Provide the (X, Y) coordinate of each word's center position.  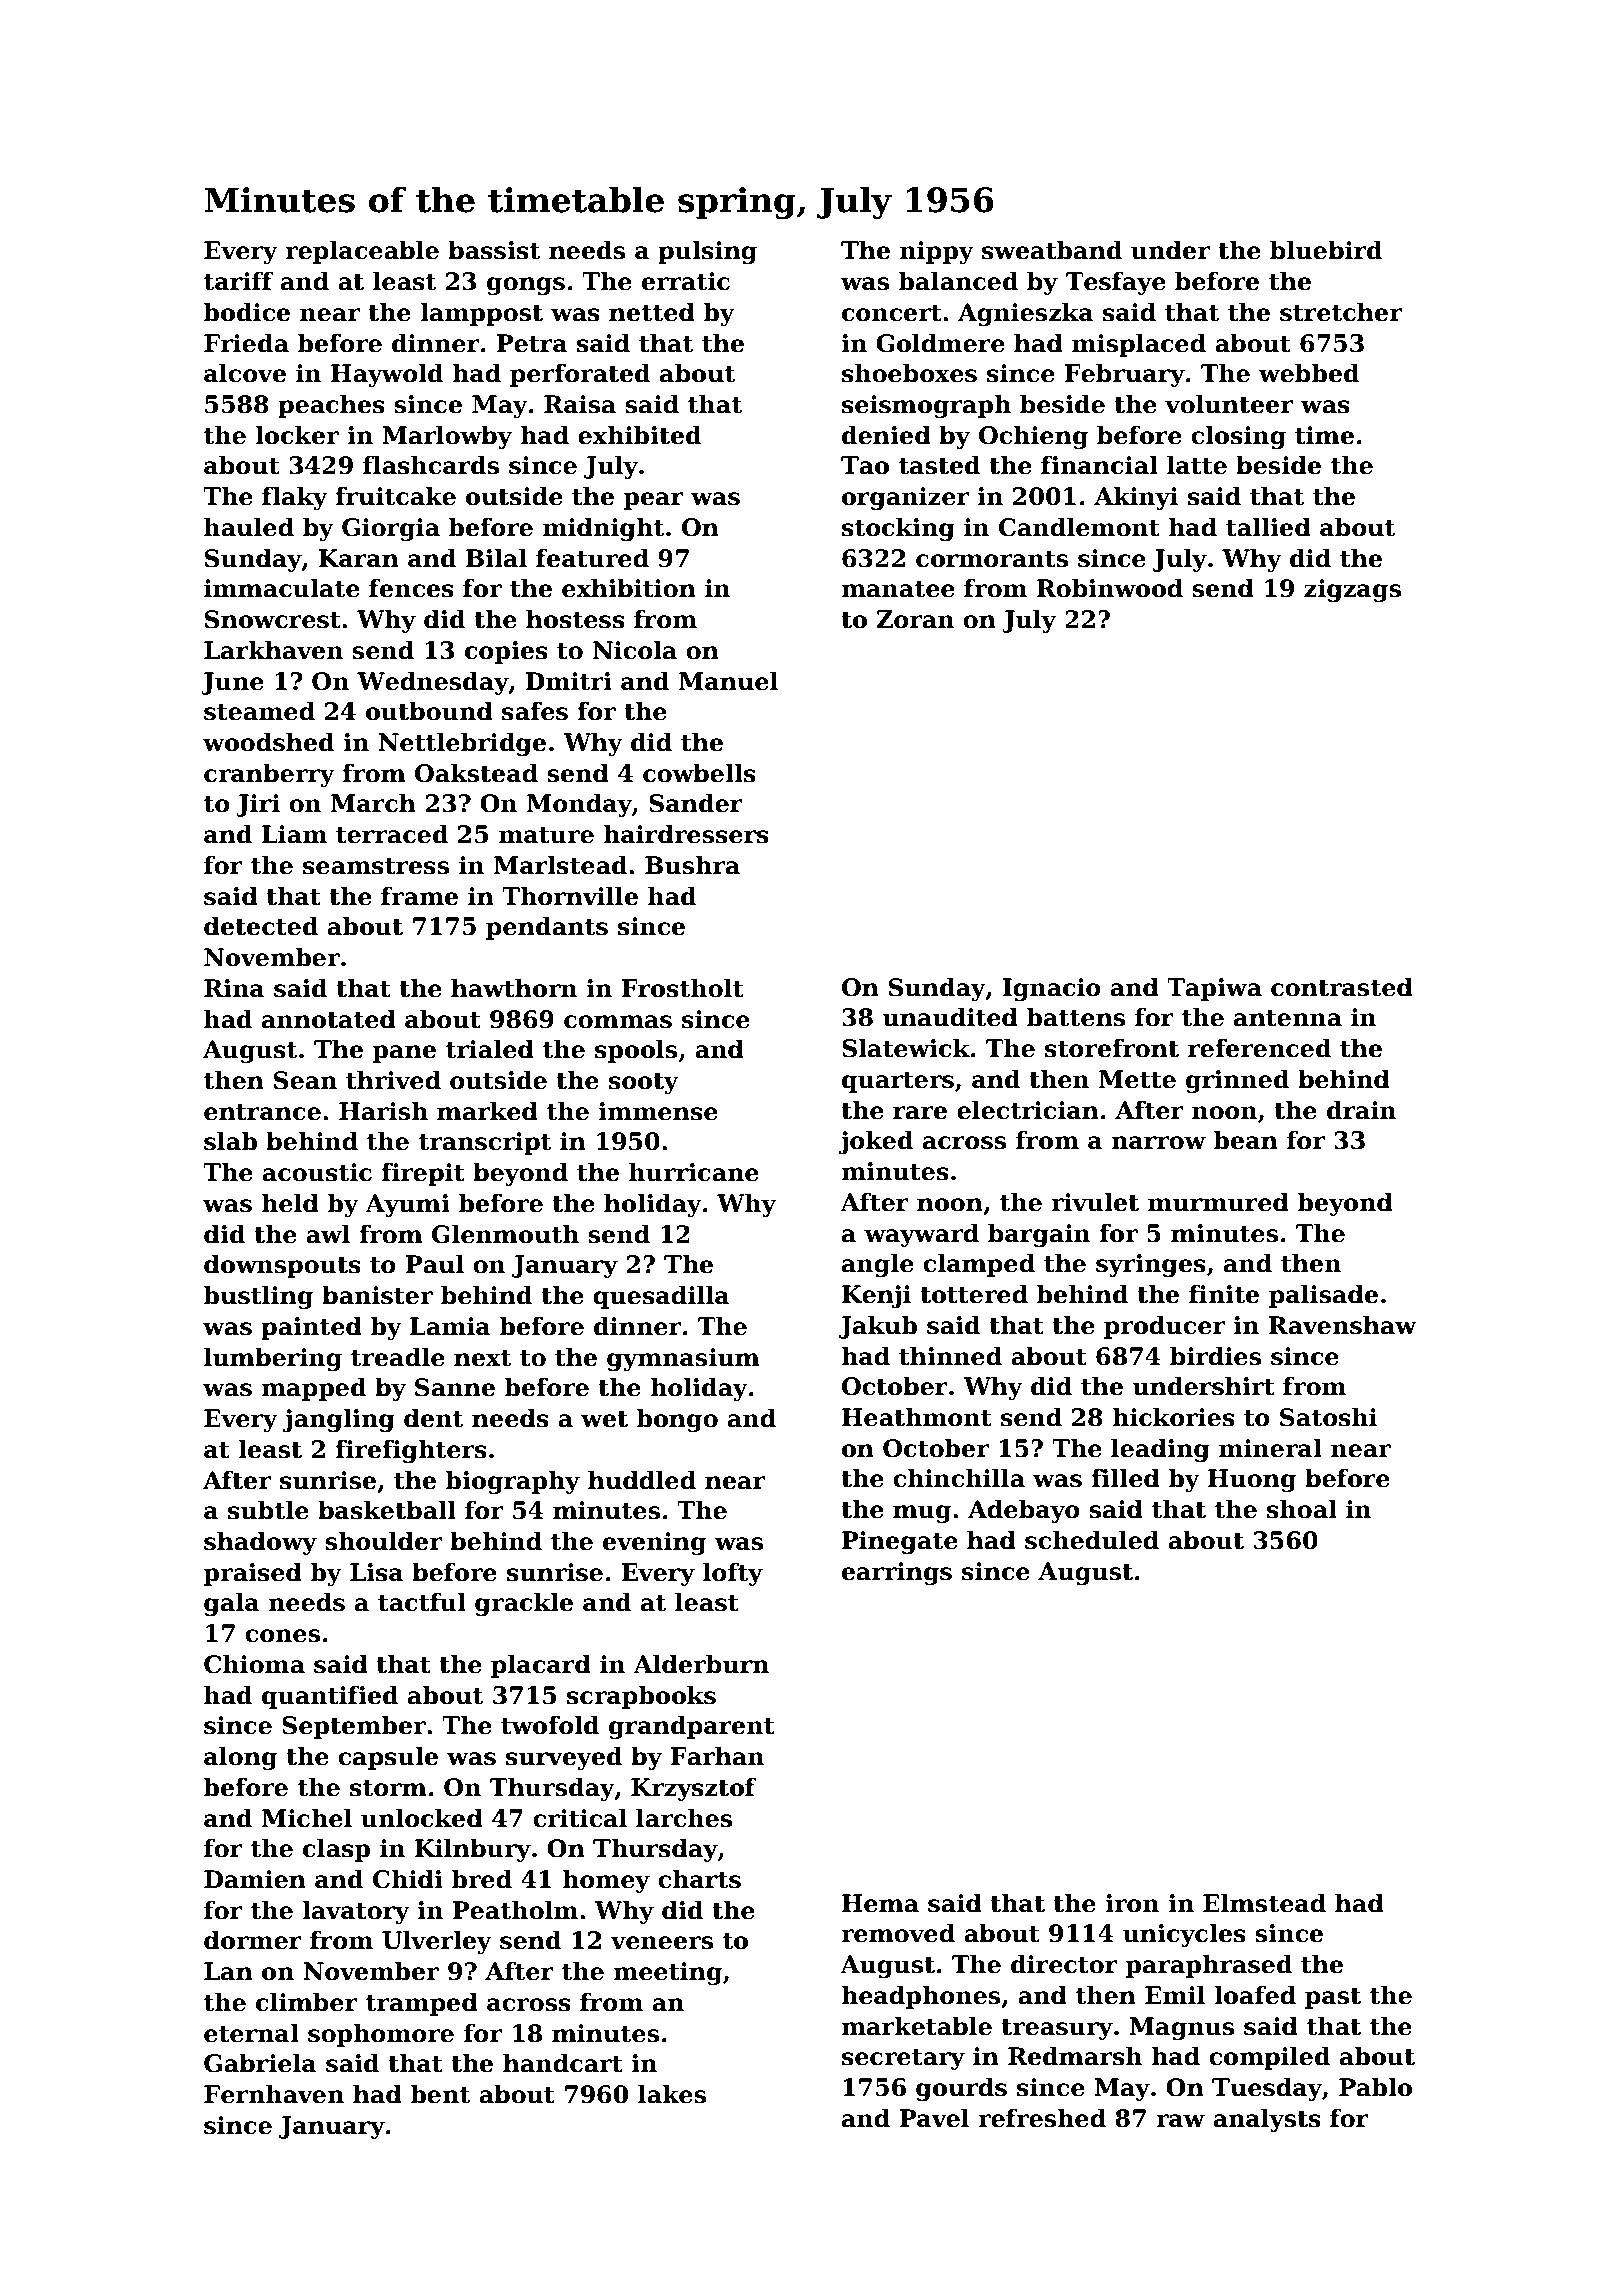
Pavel (934, 2118)
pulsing (707, 252)
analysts (1267, 2120)
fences (411, 588)
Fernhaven (274, 2094)
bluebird (1326, 250)
